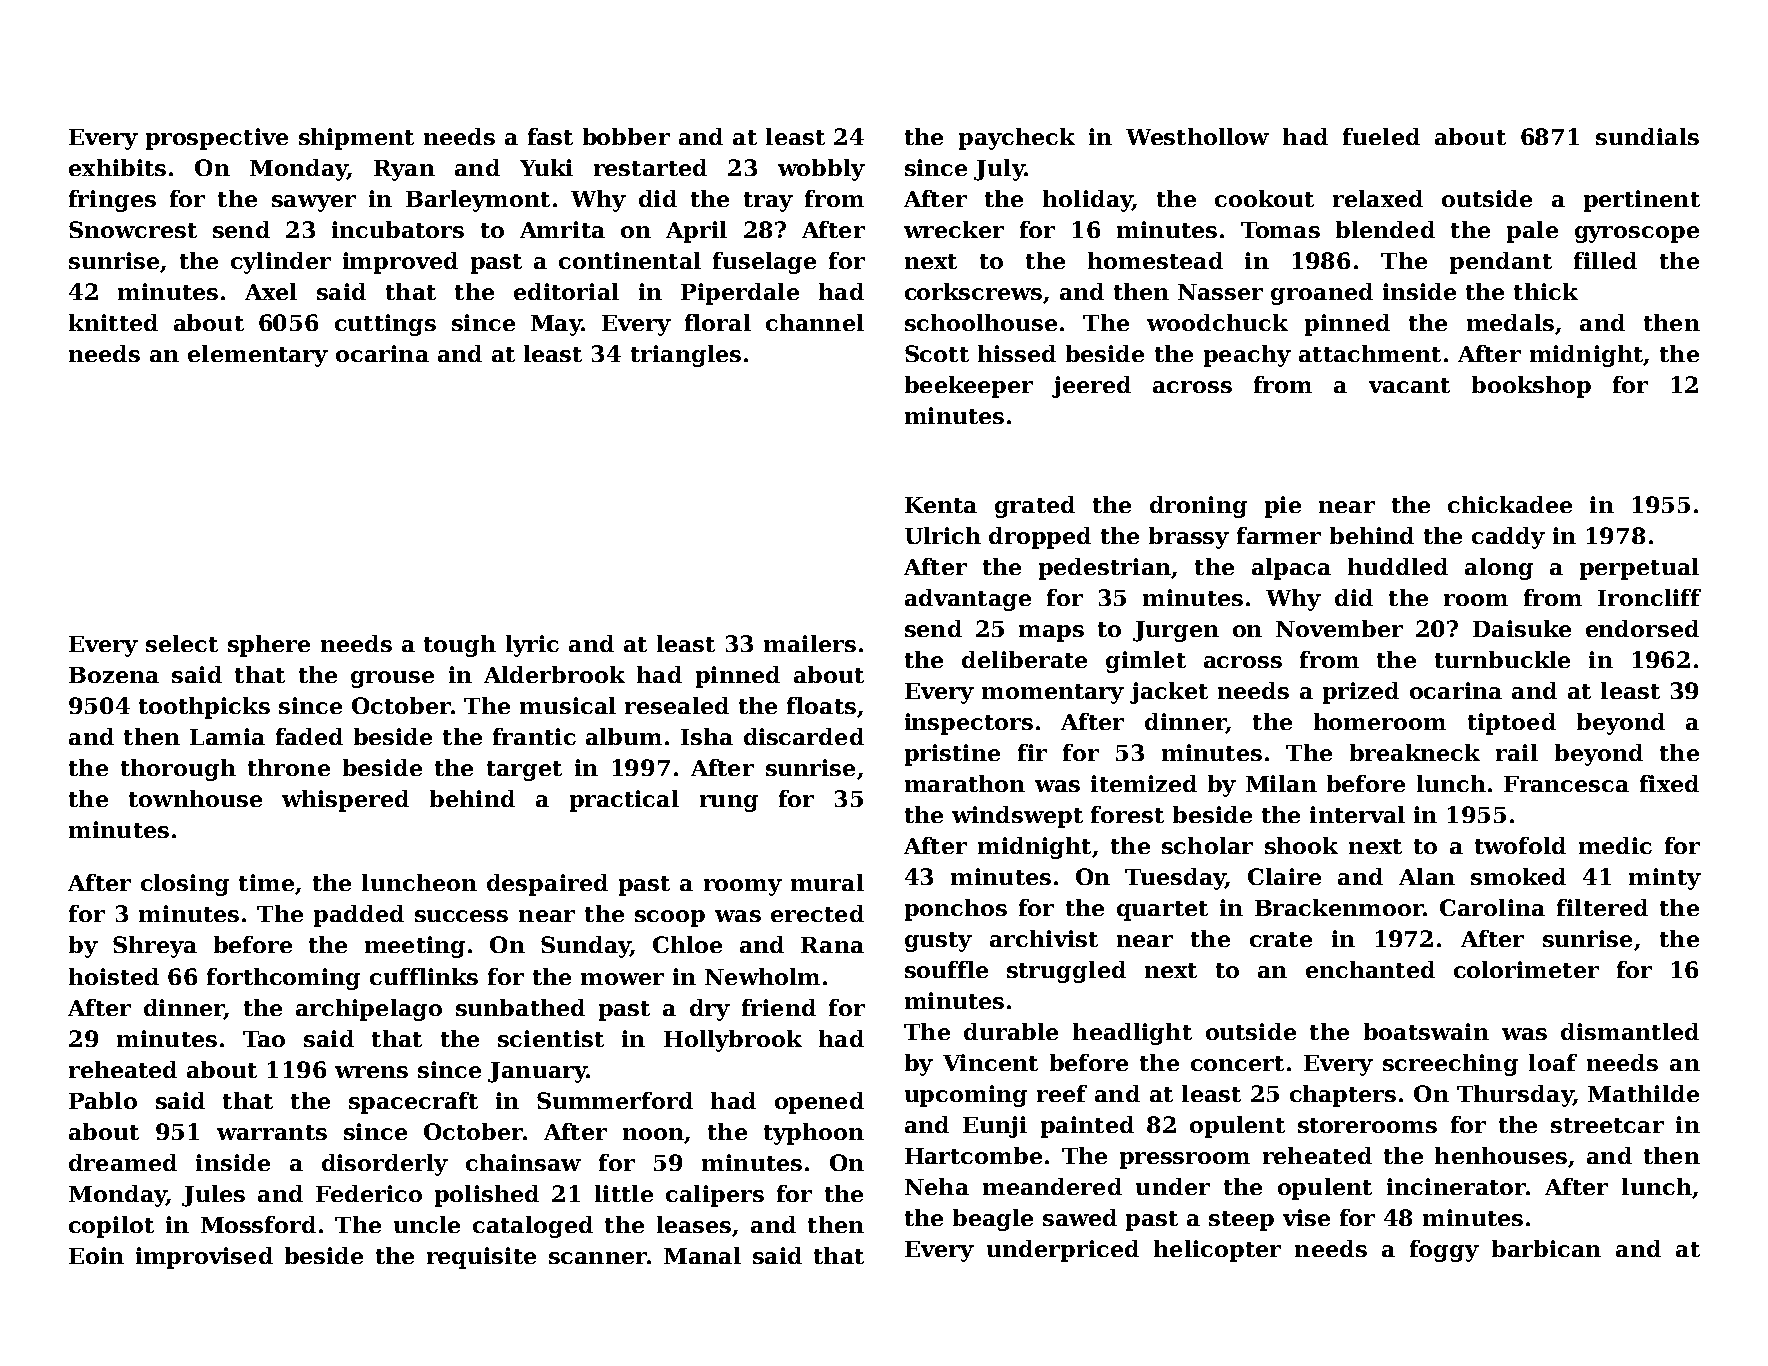 The width and height of the image is (1768, 1366). Describe the element at coordinates (345, 801) in the image. I see `whispered` at that location.
